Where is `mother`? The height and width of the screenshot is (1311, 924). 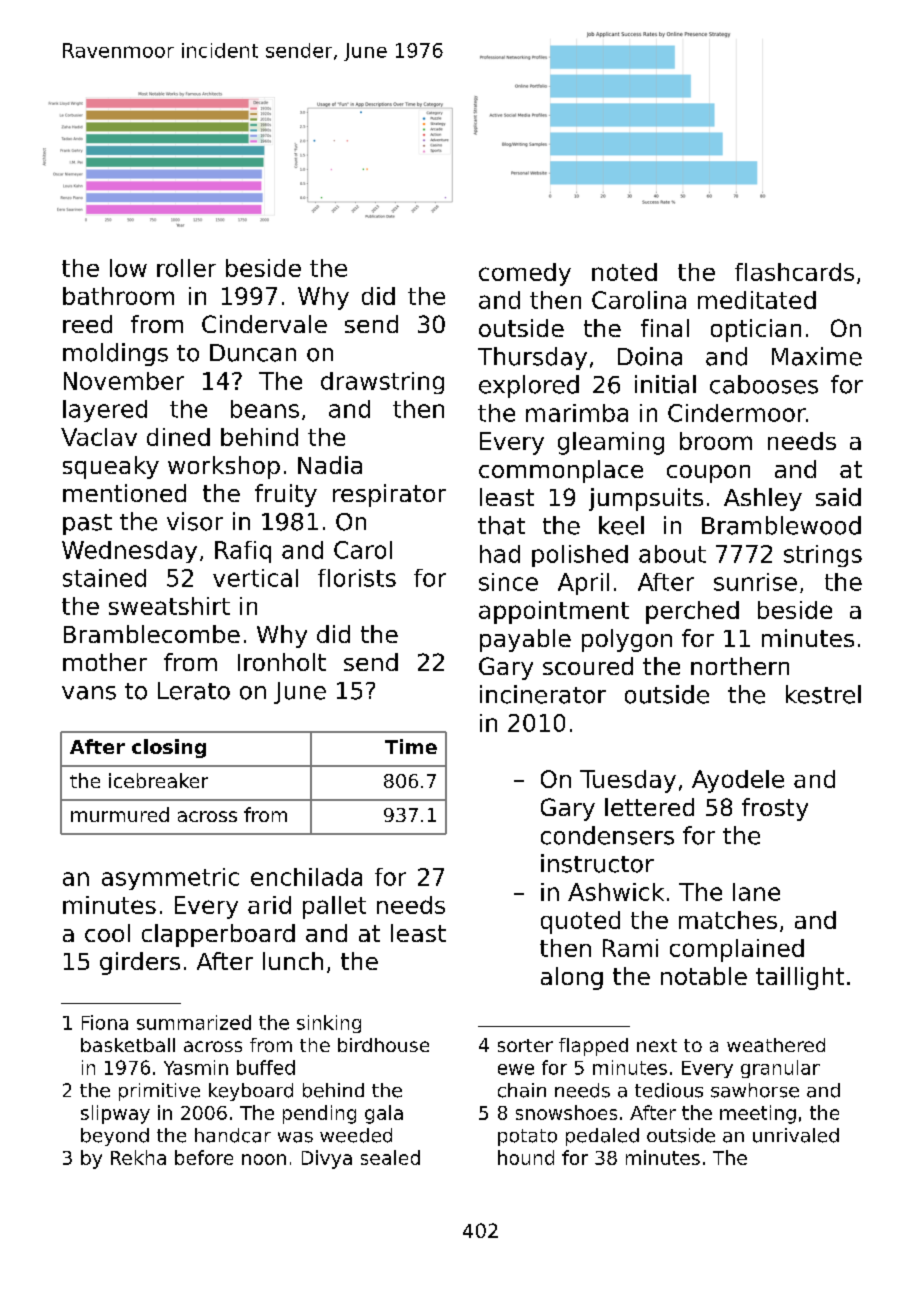 mother is located at coordinates (105, 662).
